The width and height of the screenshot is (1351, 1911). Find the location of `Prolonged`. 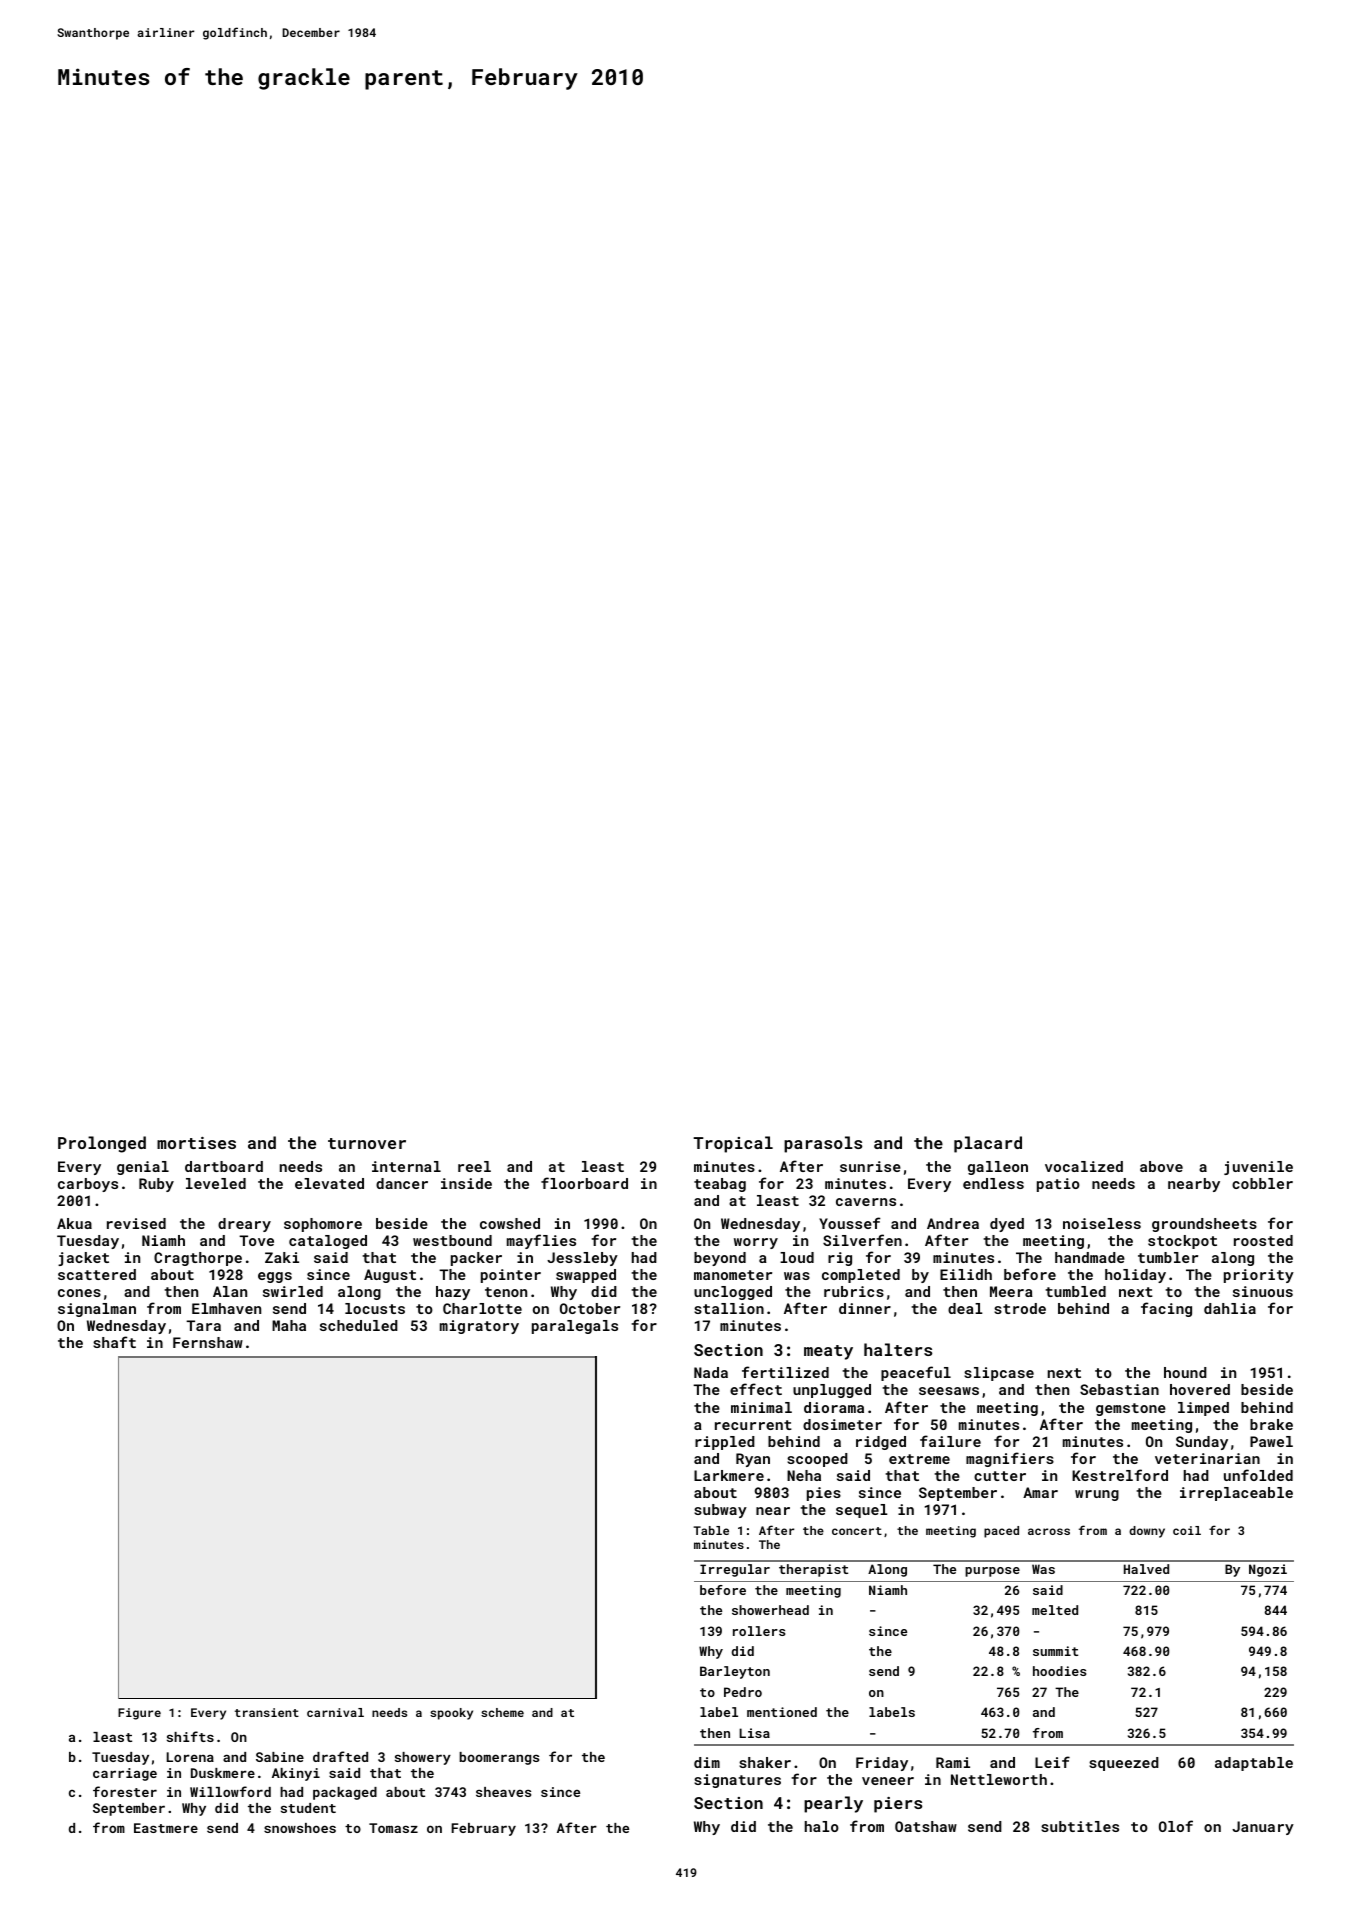

Prolonged is located at coordinates (102, 1144).
